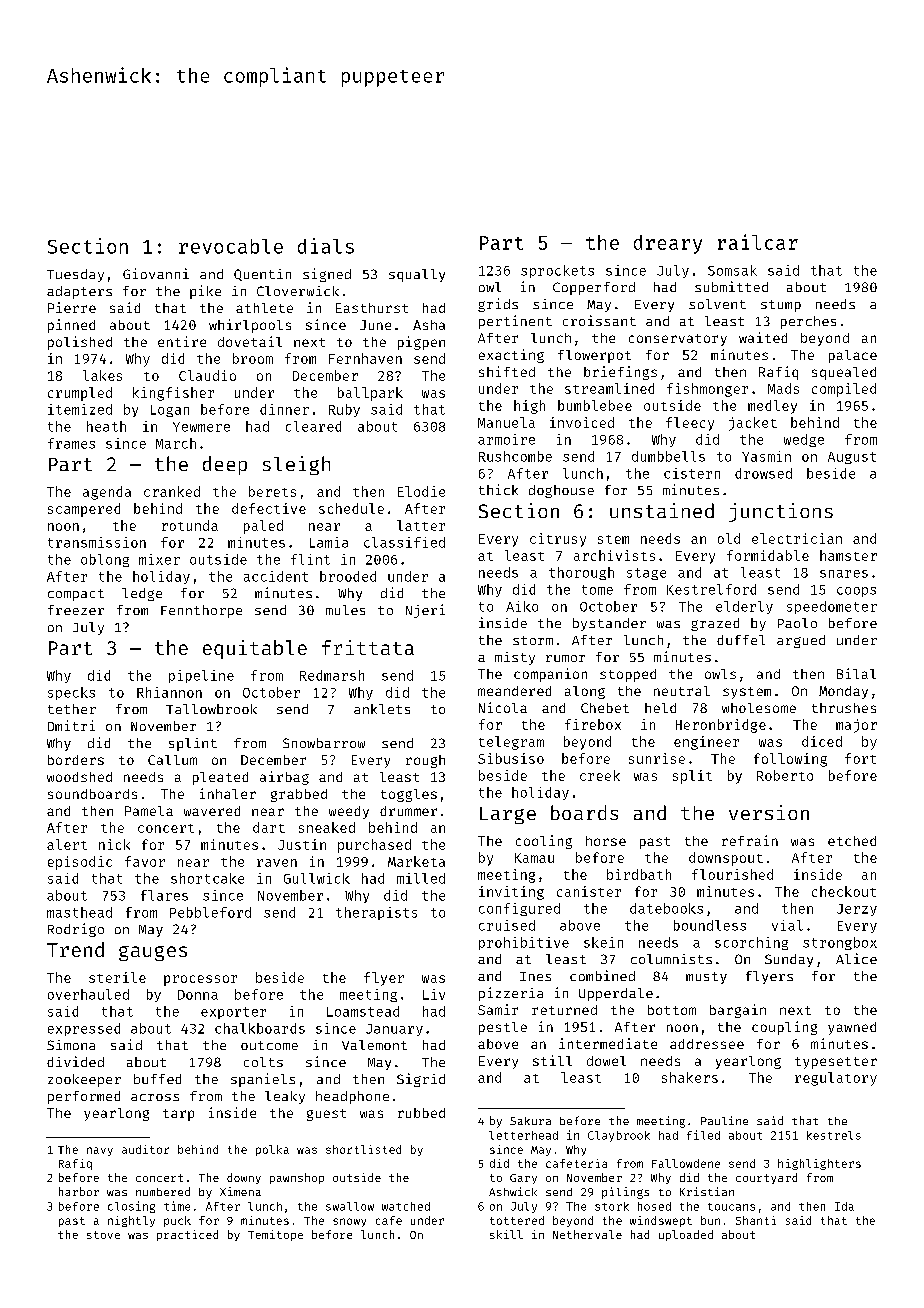 The height and width of the image is (1308, 924). What do you see at coordinates (756, 1220) in the image?
I see `Shanti` at bounding box center [756, 1220].
